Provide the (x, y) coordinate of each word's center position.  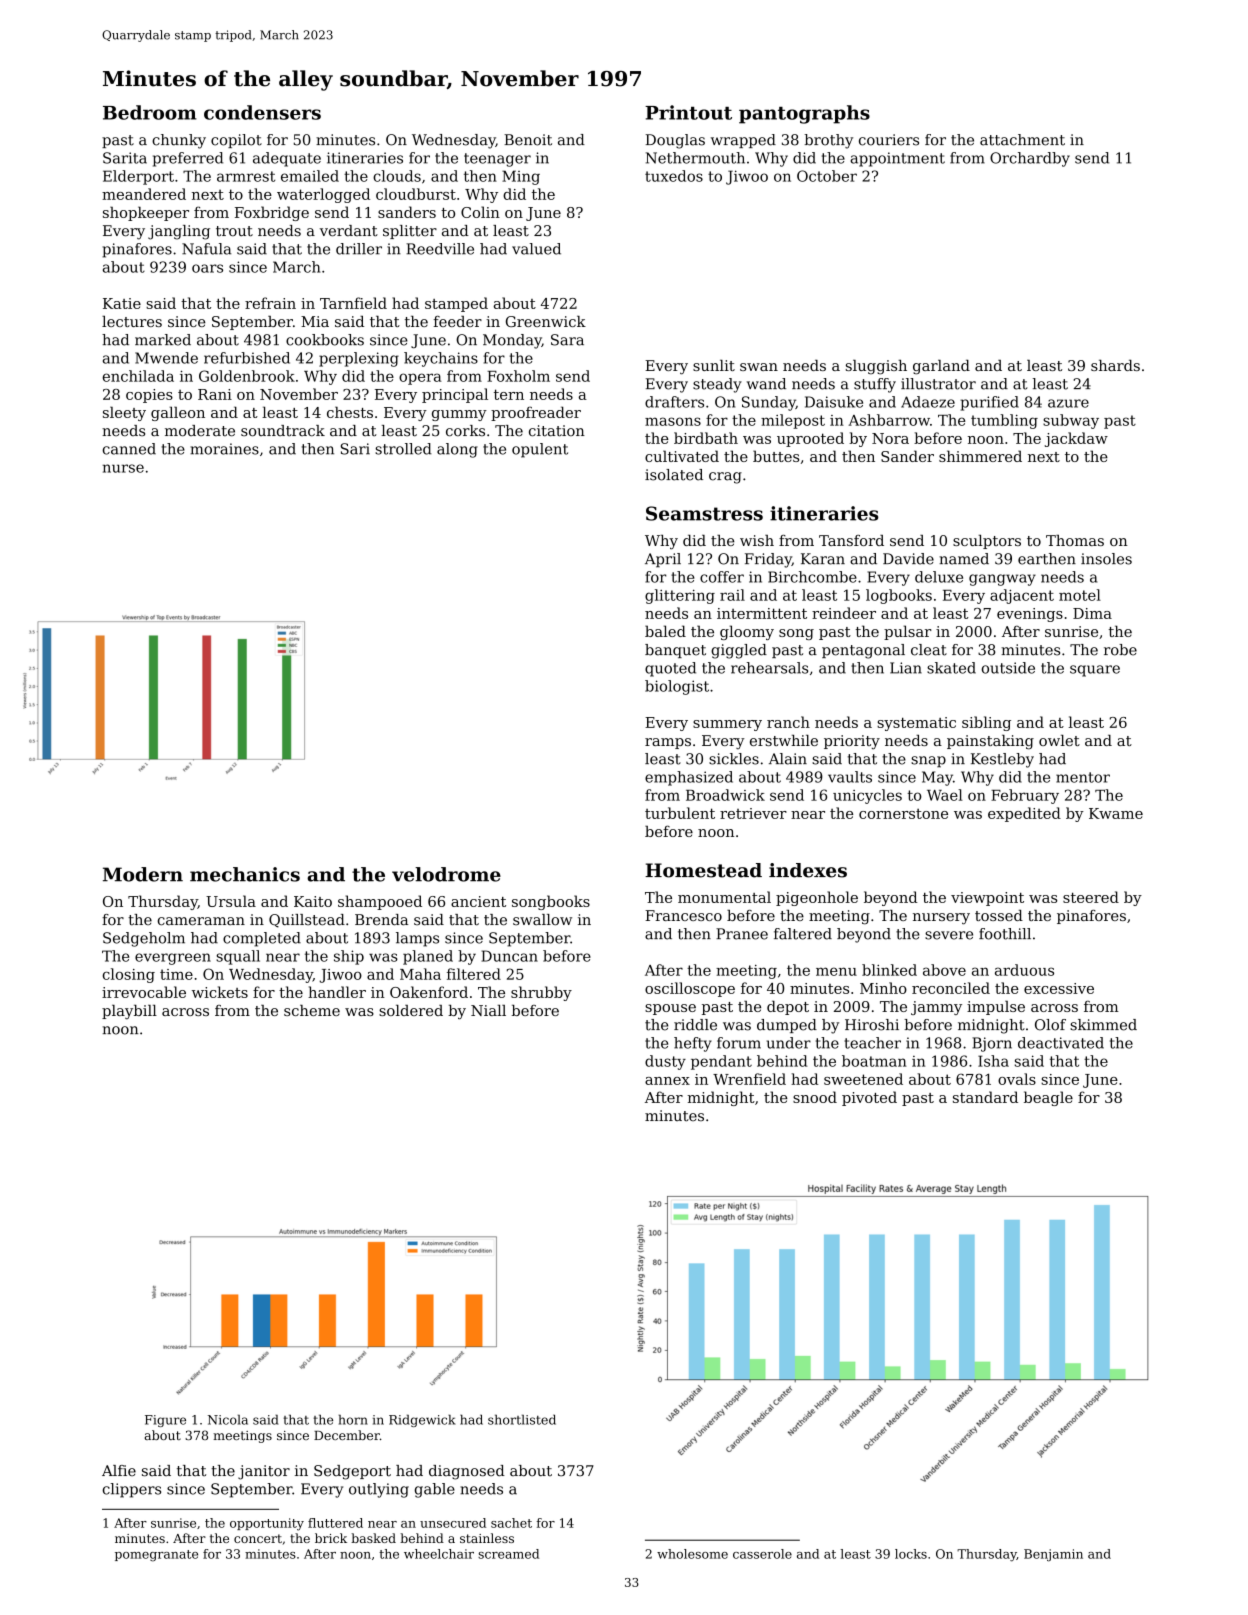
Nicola (228, 1419)
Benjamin (1053, 1555)
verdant (349, 231)
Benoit (528, 140)
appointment (897, 159)
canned (129, 449)
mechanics (245, 874)
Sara (567, 340)
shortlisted (522, 1419)
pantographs (804, 114)
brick (331, 1538)
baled (665, 631)
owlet (1059, 740)
